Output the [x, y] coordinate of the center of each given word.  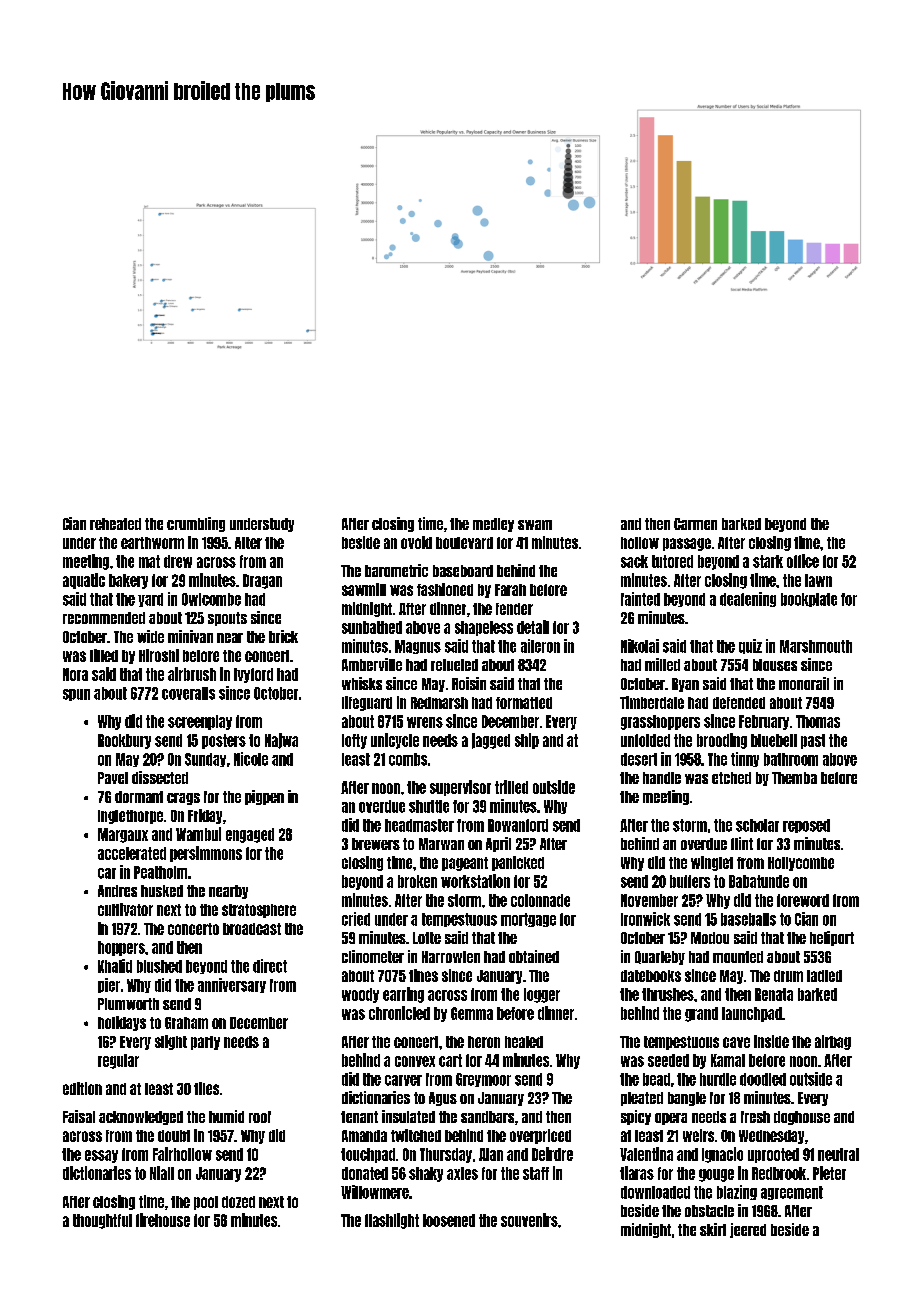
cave [736, 1042]
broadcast [252, 929]
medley [493, 525]
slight [171, 1042]
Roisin [469, 683]
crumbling [196, 524]
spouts [227, 619]
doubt [174, 1136]
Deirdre [552, 1154]
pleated [642, 1099]
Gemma [472, 1013]
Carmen [695, 524]
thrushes [668, 994]
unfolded [645, 740]
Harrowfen [451, 957]
